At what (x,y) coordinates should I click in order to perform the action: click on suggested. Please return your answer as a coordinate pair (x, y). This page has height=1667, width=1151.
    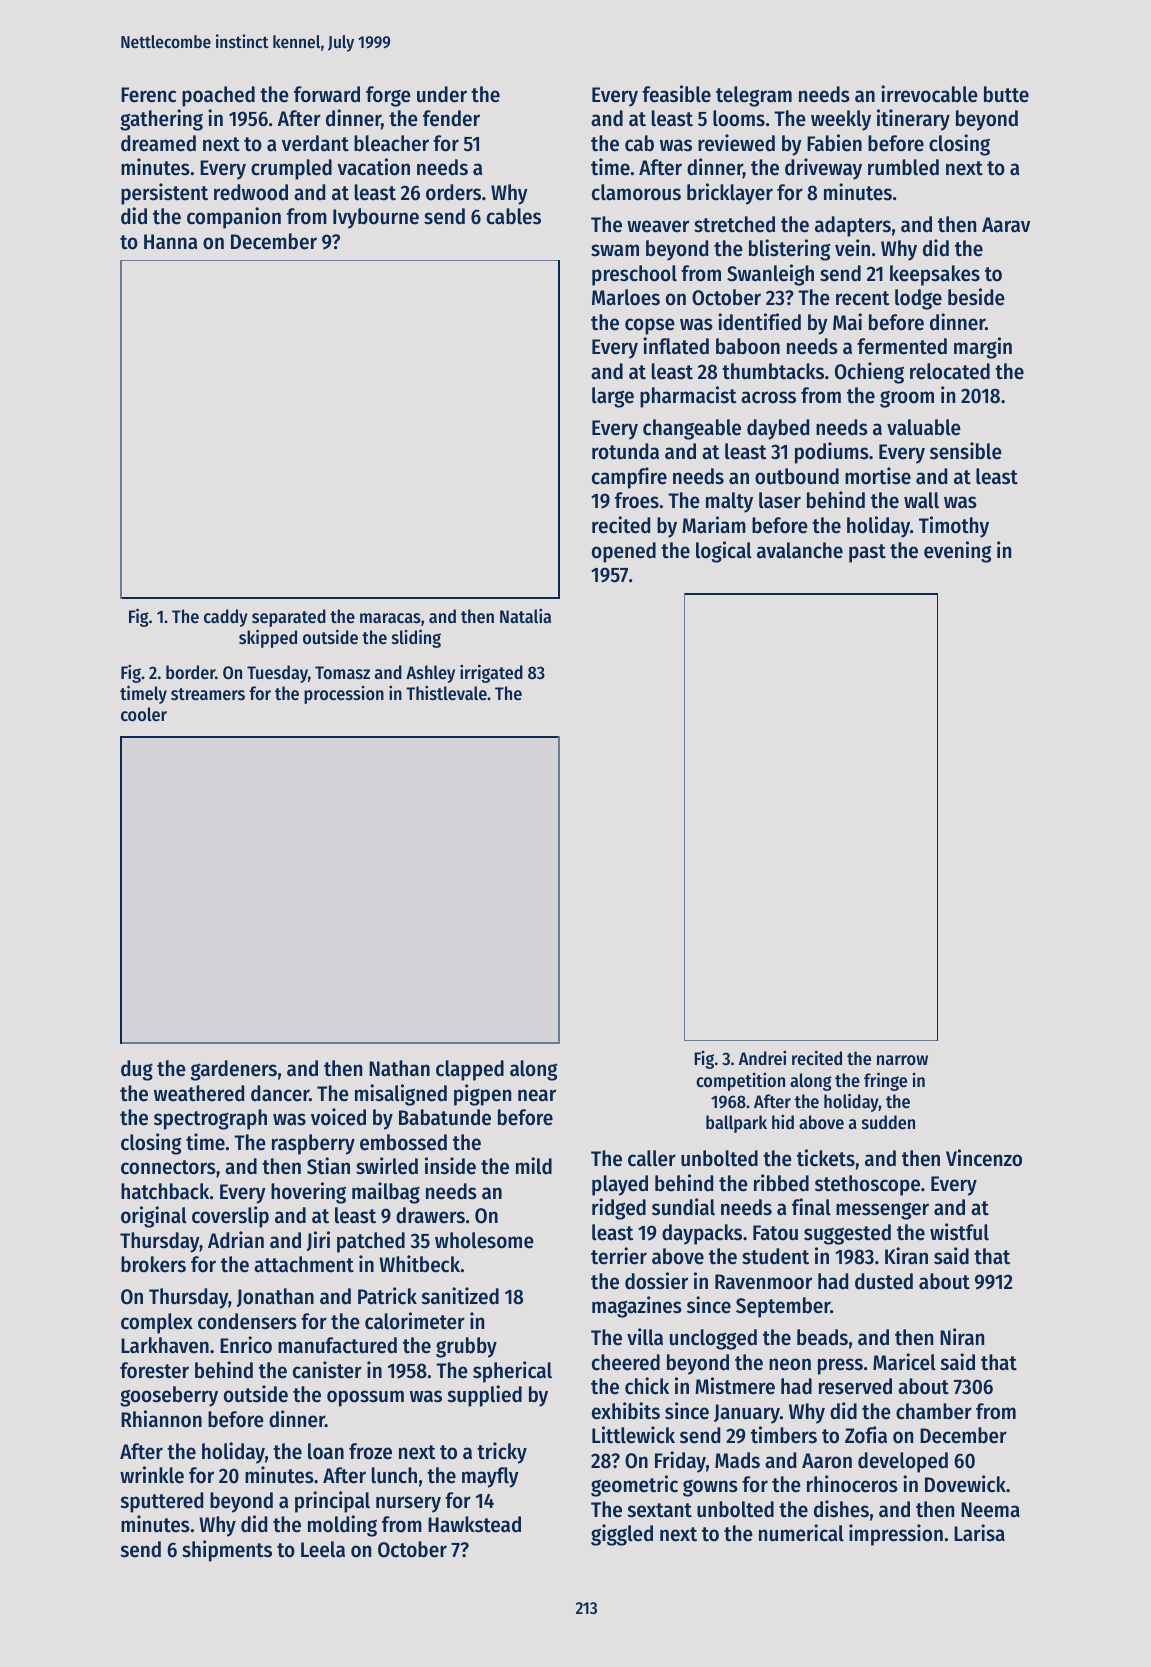
    Looking at the image, I should click on (847, 1234).
